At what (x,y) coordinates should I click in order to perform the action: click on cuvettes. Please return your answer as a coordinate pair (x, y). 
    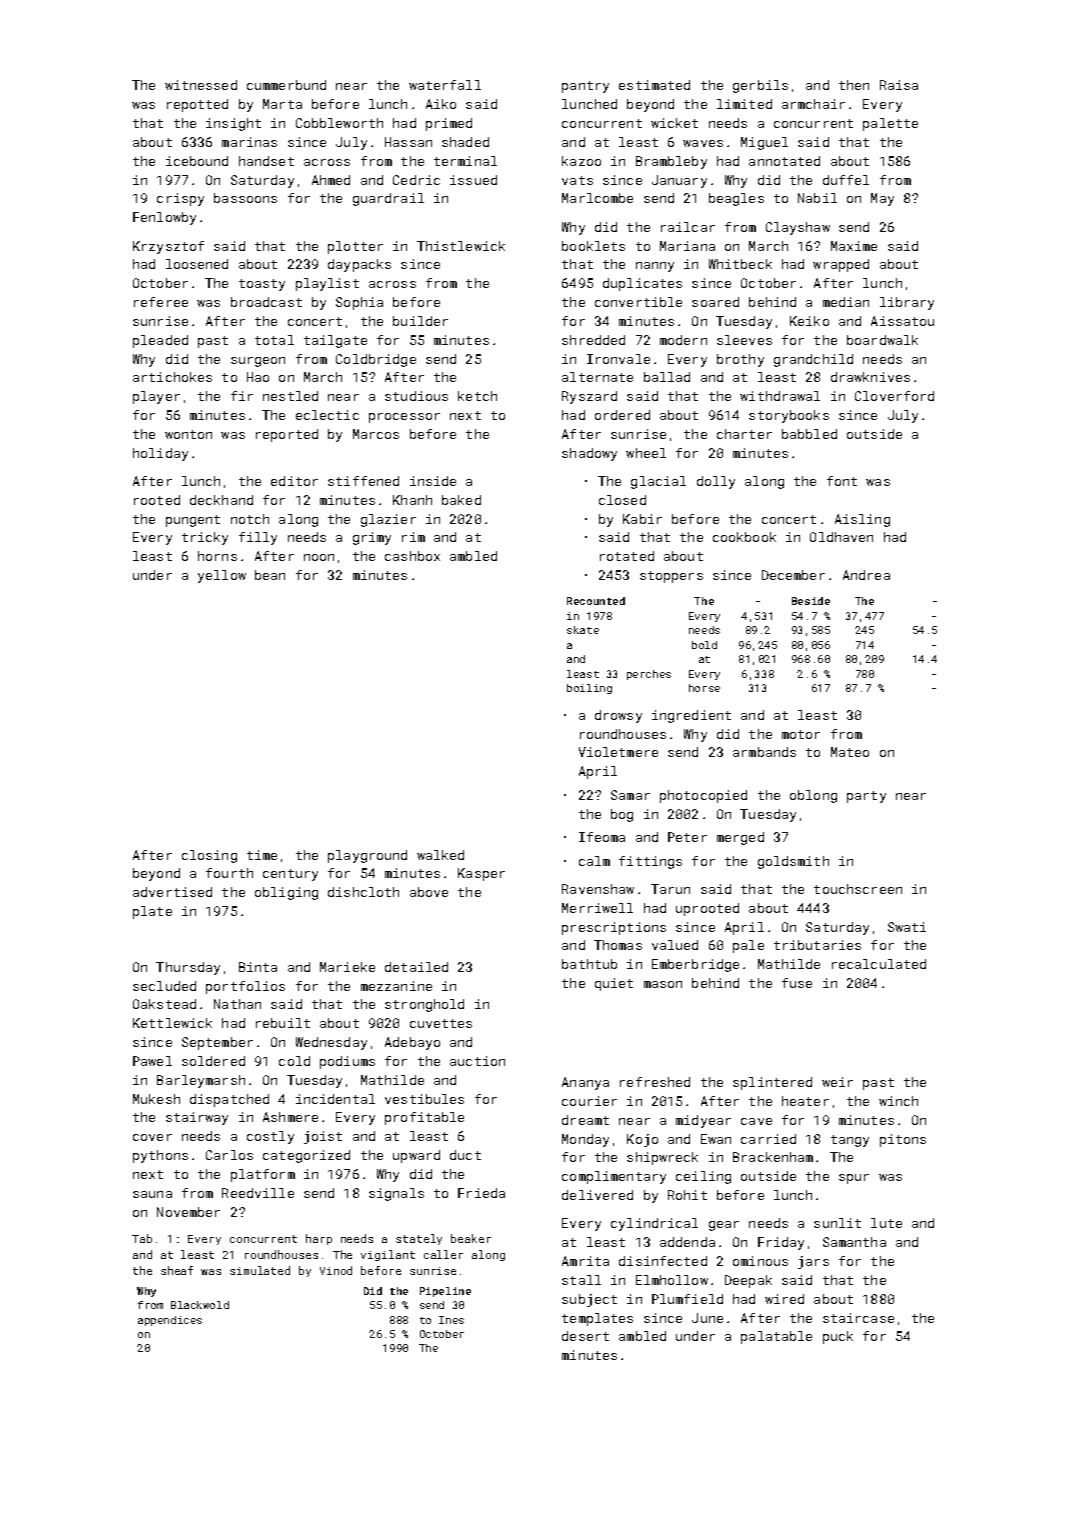
    Looking at the image, I should click on (441, 1023).
